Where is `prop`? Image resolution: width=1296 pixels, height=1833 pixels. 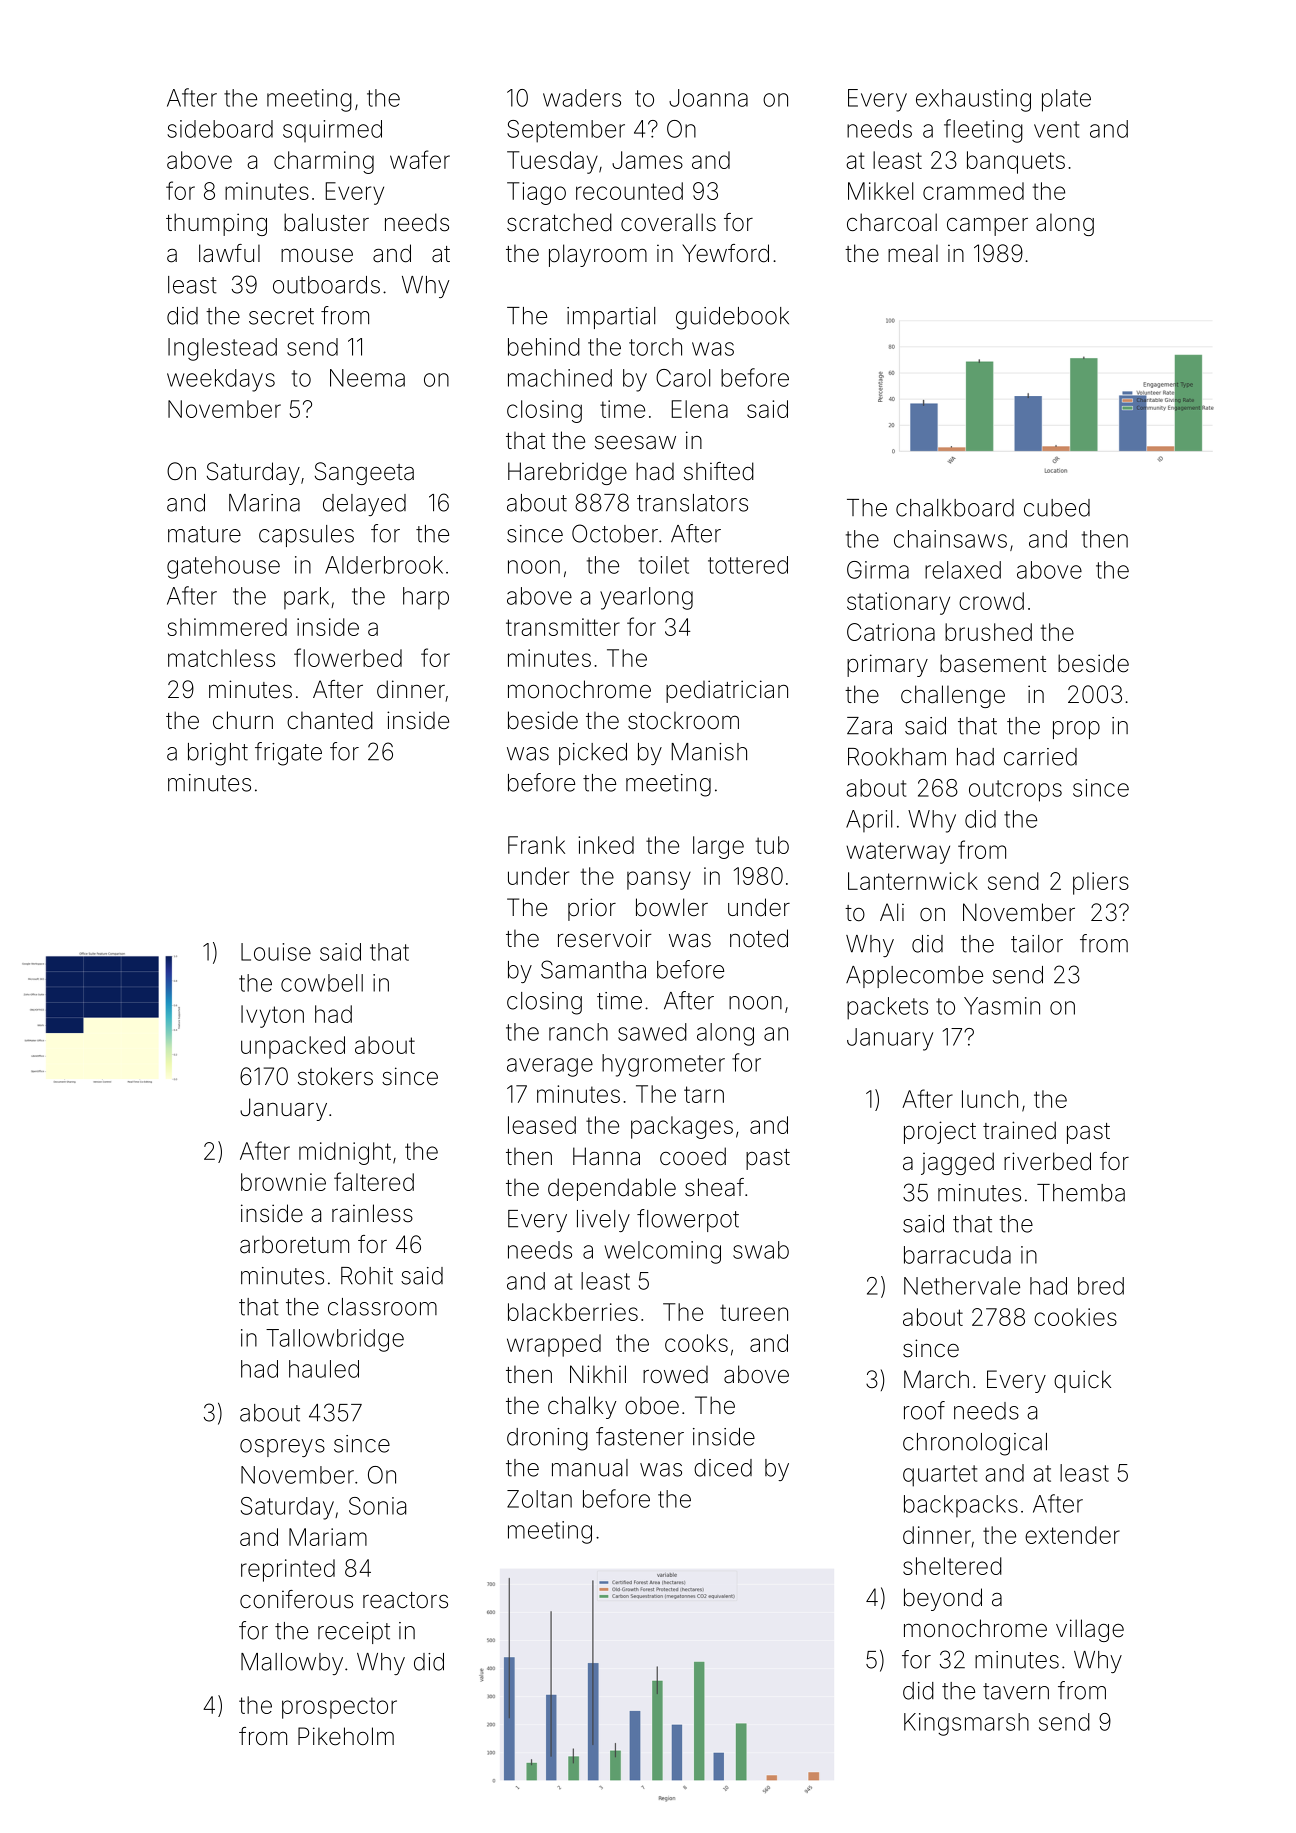
prop is located at coordinates (1076, 730).
